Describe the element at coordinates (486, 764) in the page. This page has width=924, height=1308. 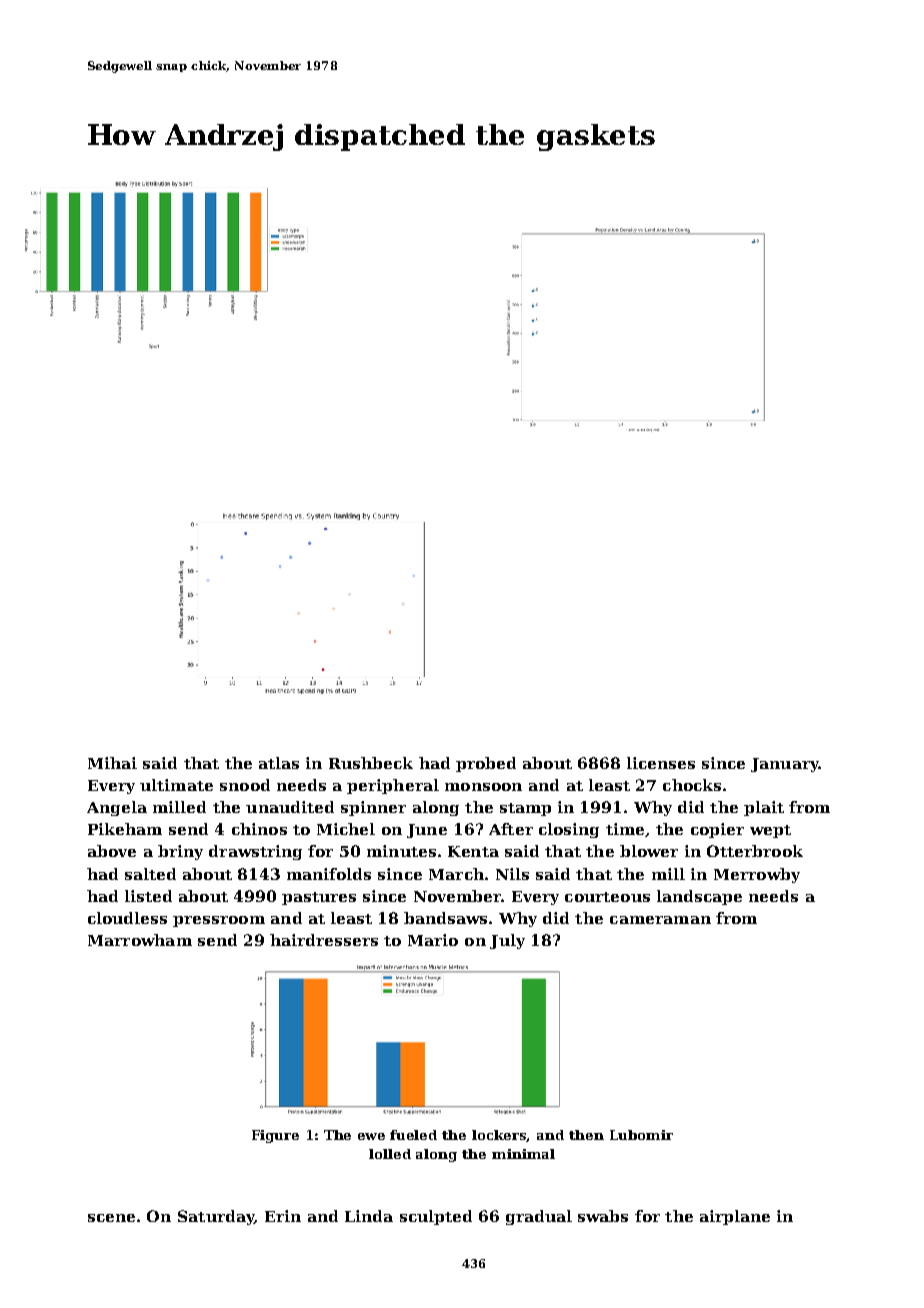
I see `probed` at that location.
